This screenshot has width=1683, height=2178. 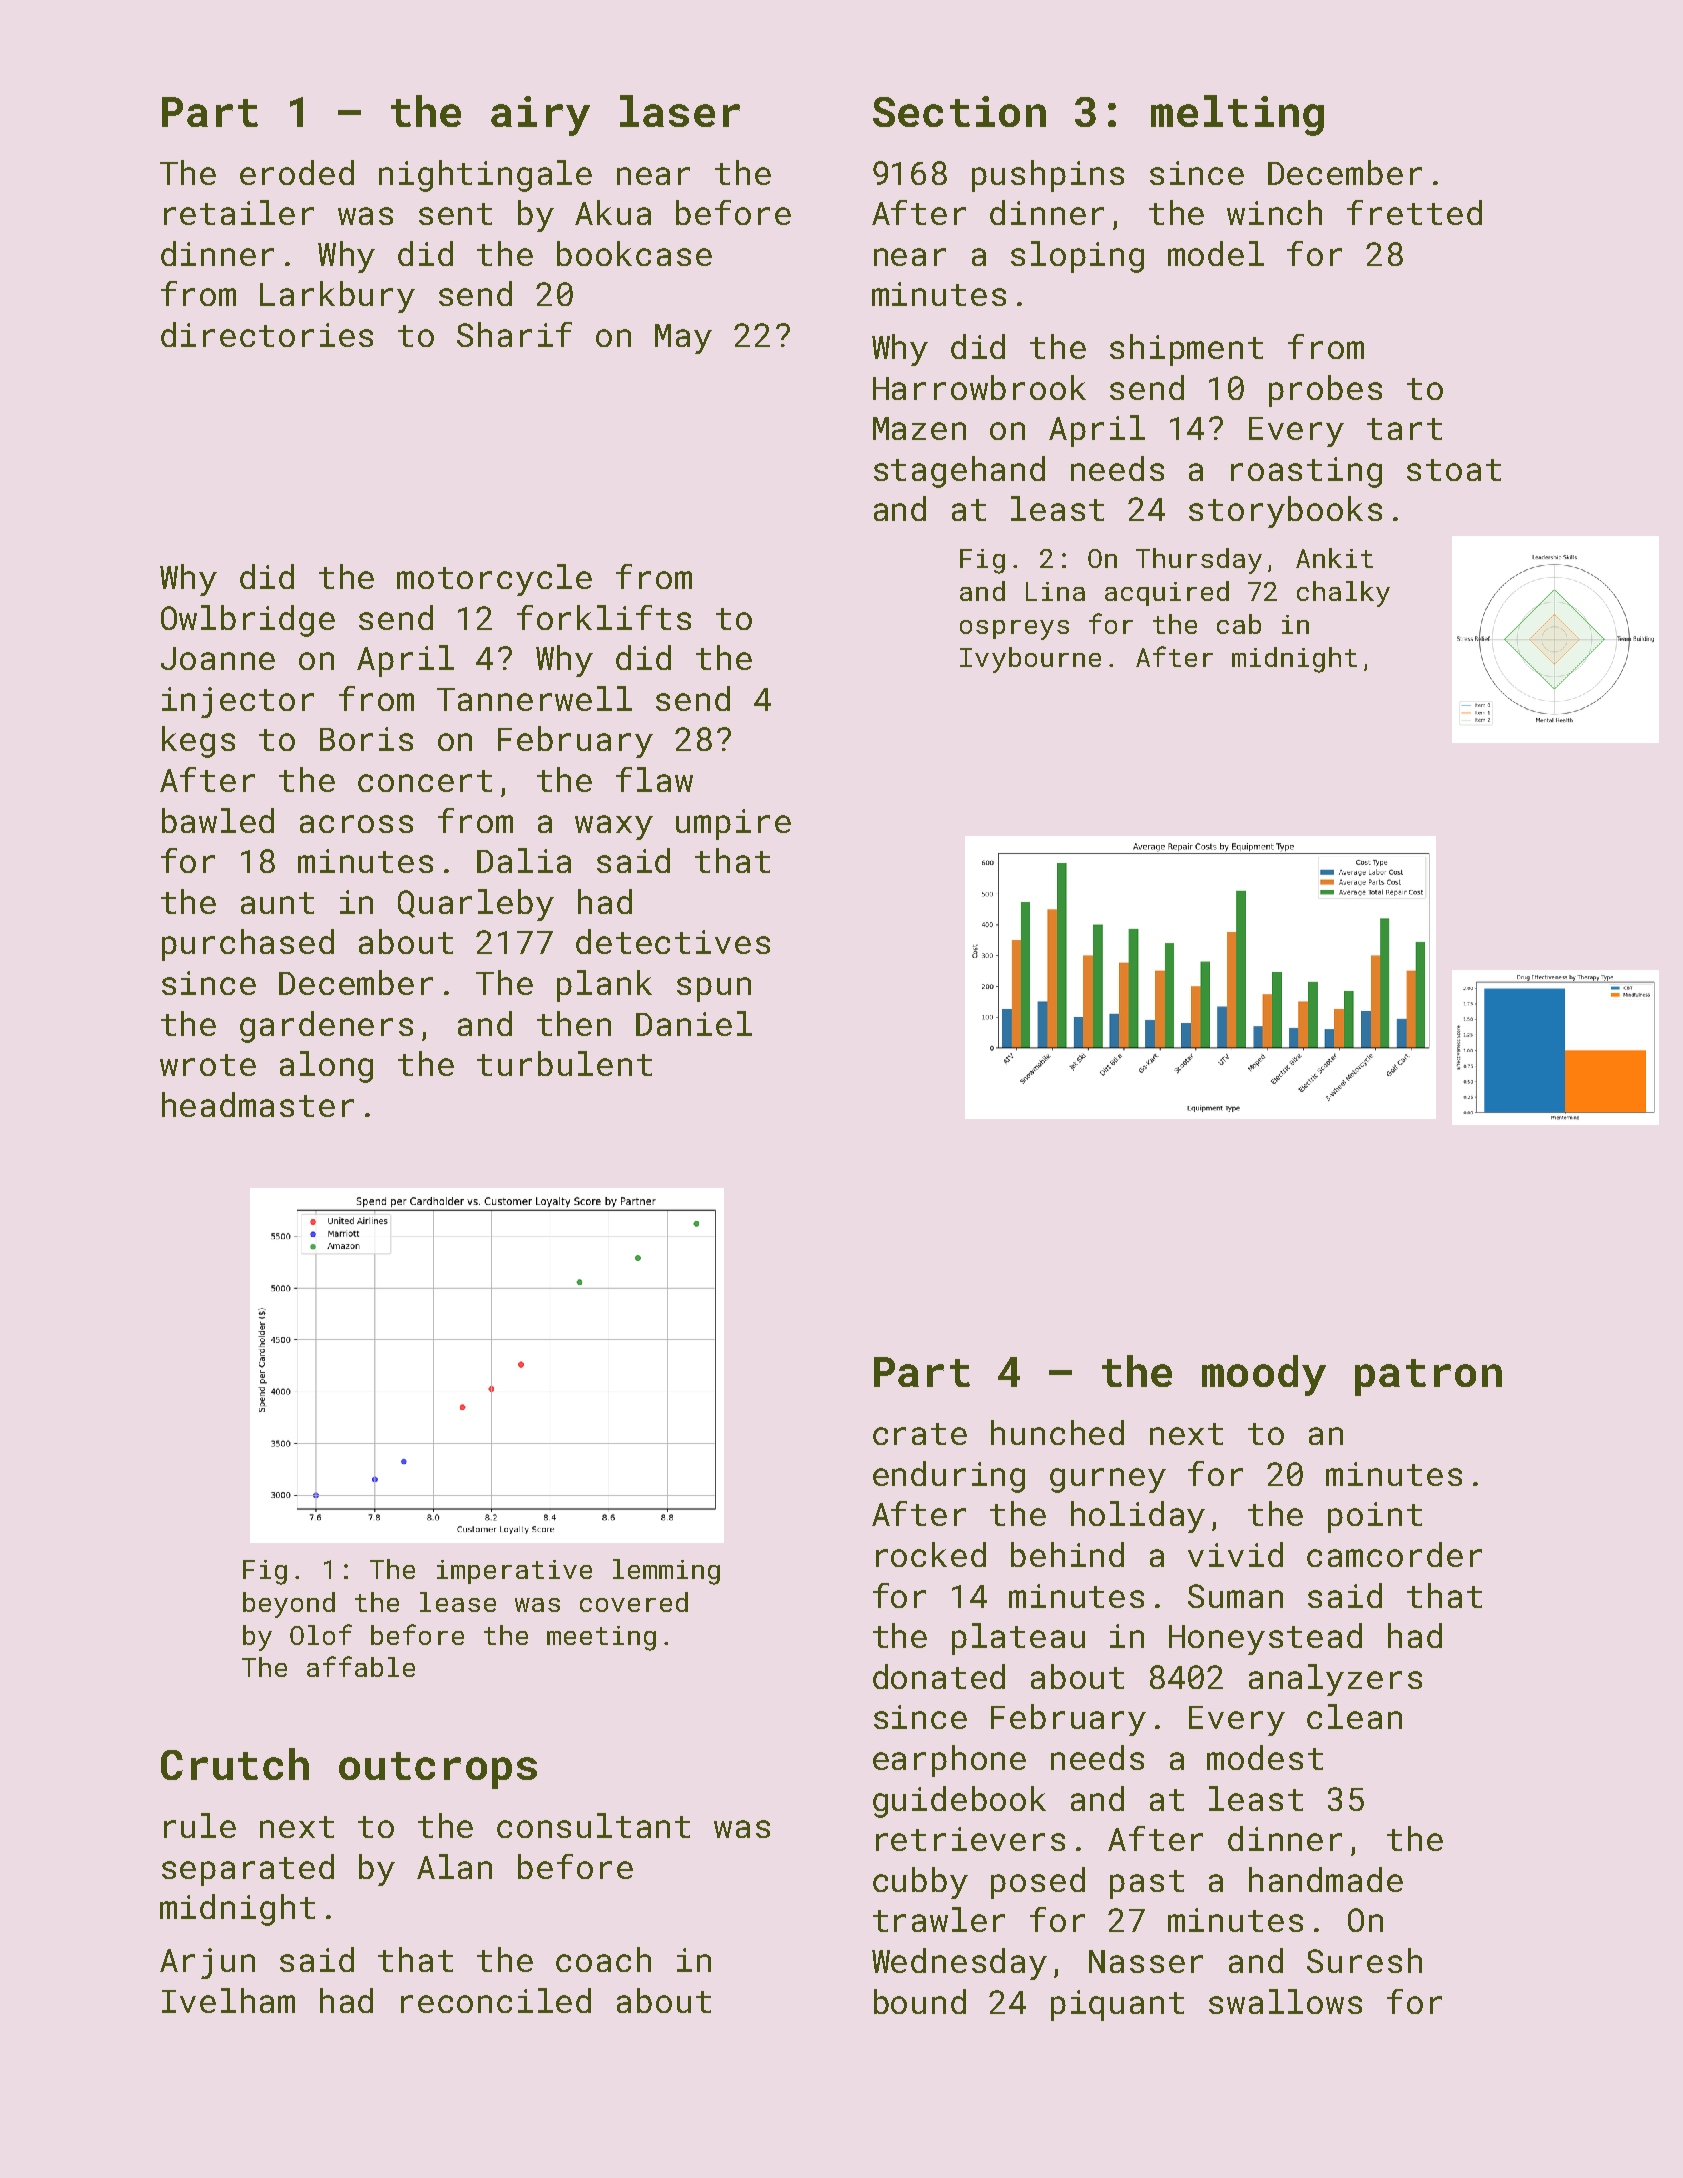 I want to click on Arjun, so click(x=207, y=1963).
